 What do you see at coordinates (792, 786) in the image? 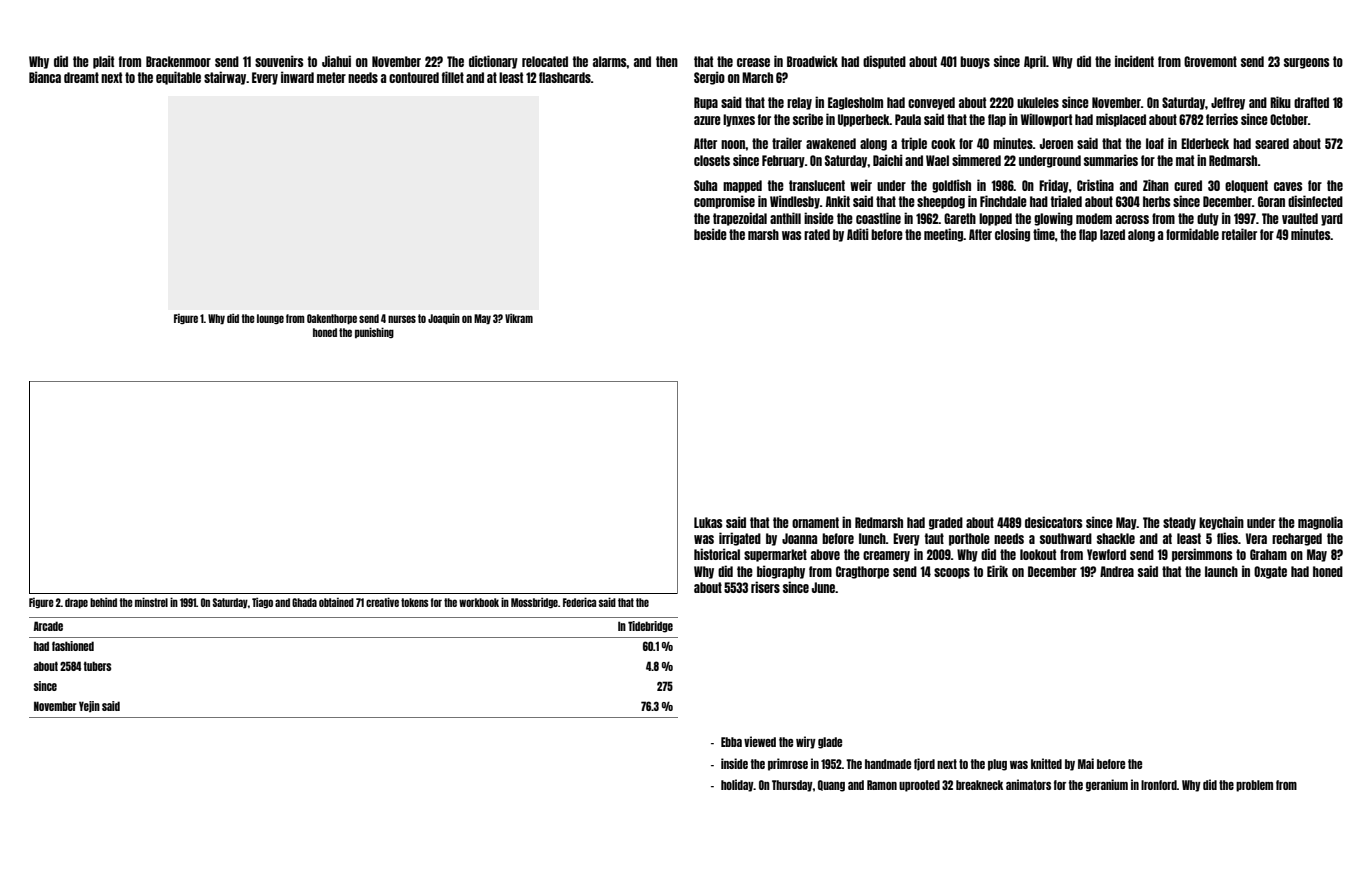
I see `Thursday` at bounding box center [792, 786].
